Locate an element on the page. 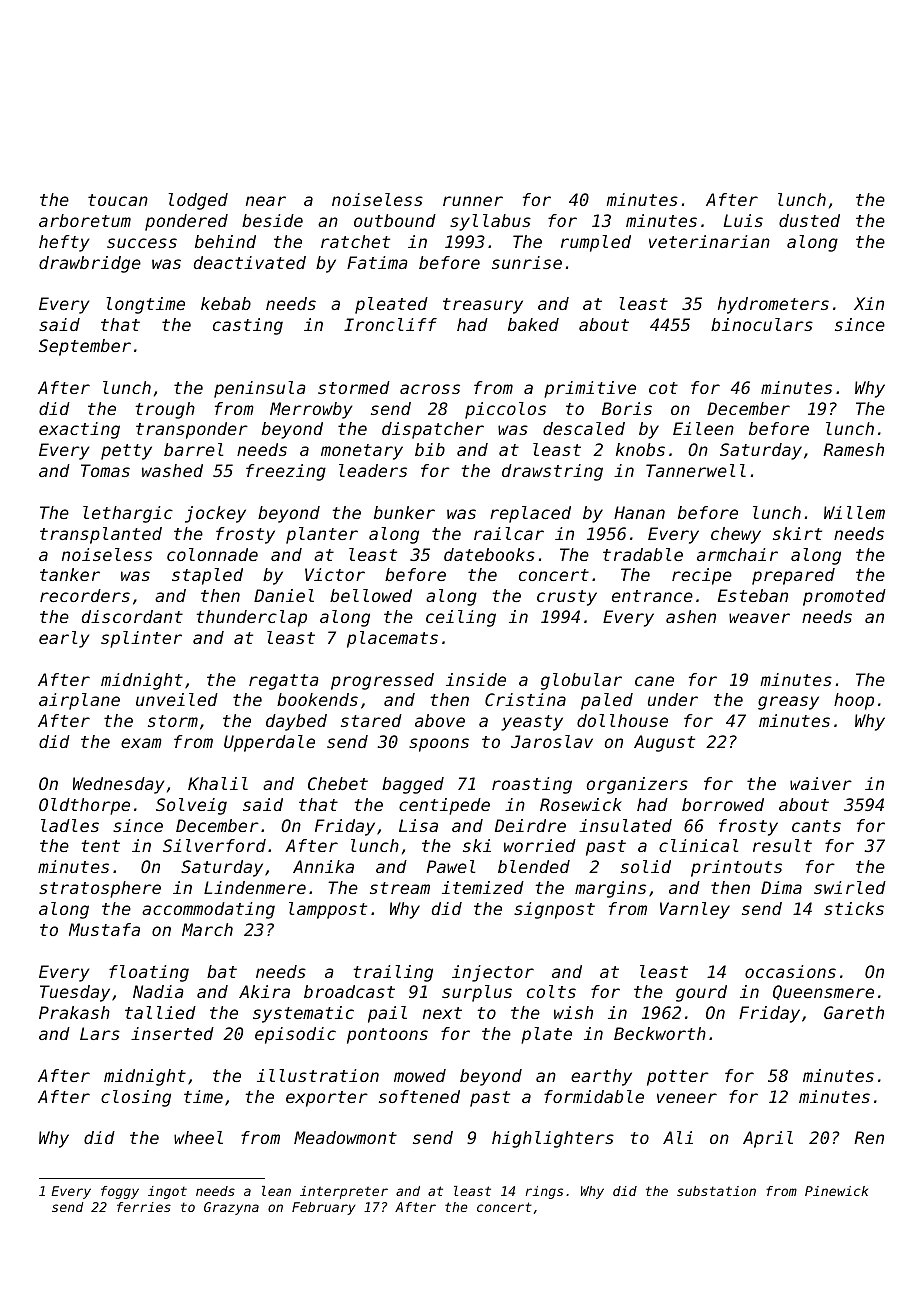 This document has width=924, height=1308. sticks is located at coordinates (854, 908).
